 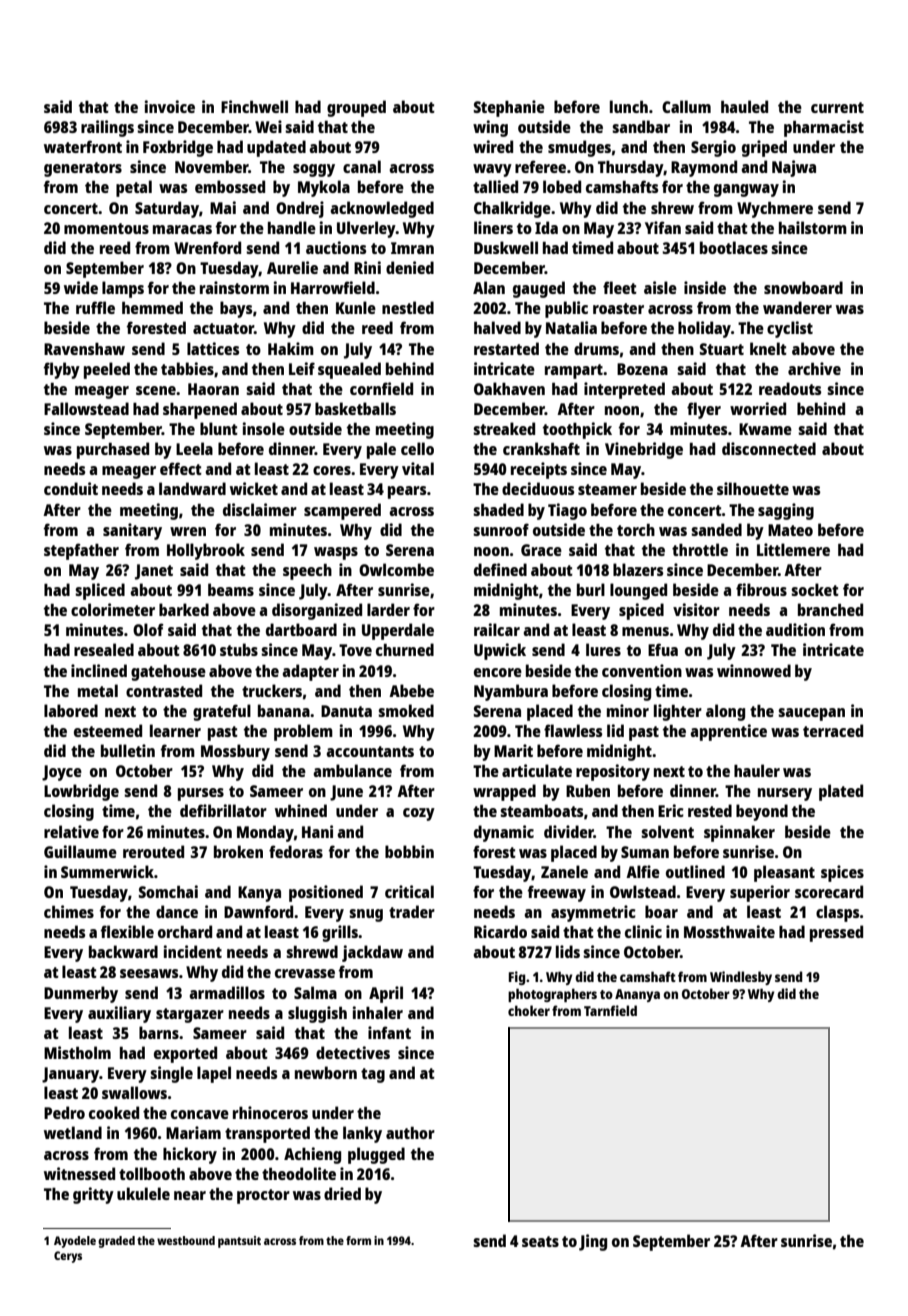 What do you see at coordinates (629, 106) in the screenshot?
I see `lunch` at bounding box center [629, 106].
